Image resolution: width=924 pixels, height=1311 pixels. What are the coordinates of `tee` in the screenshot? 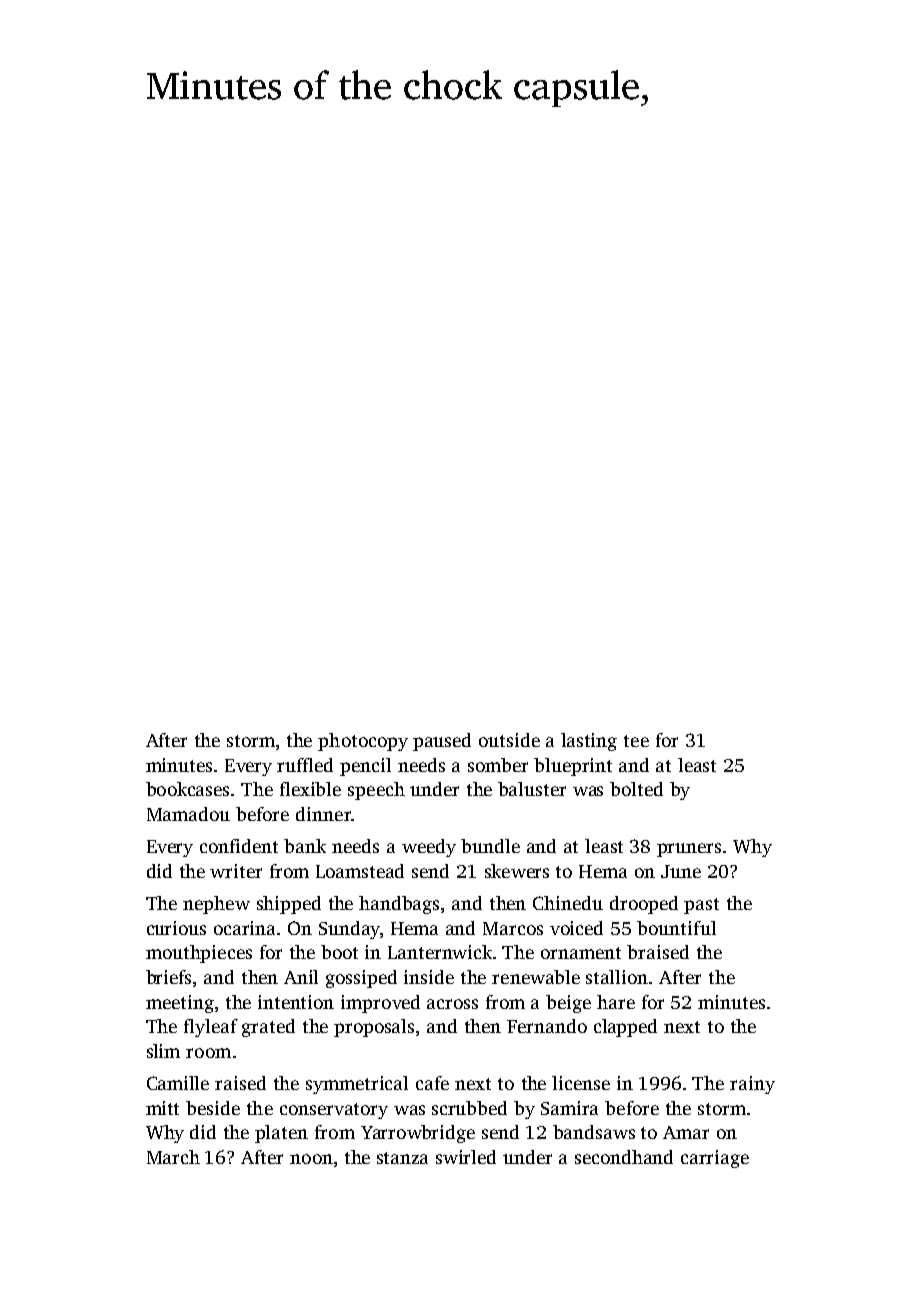 It's located at (636, 741).
